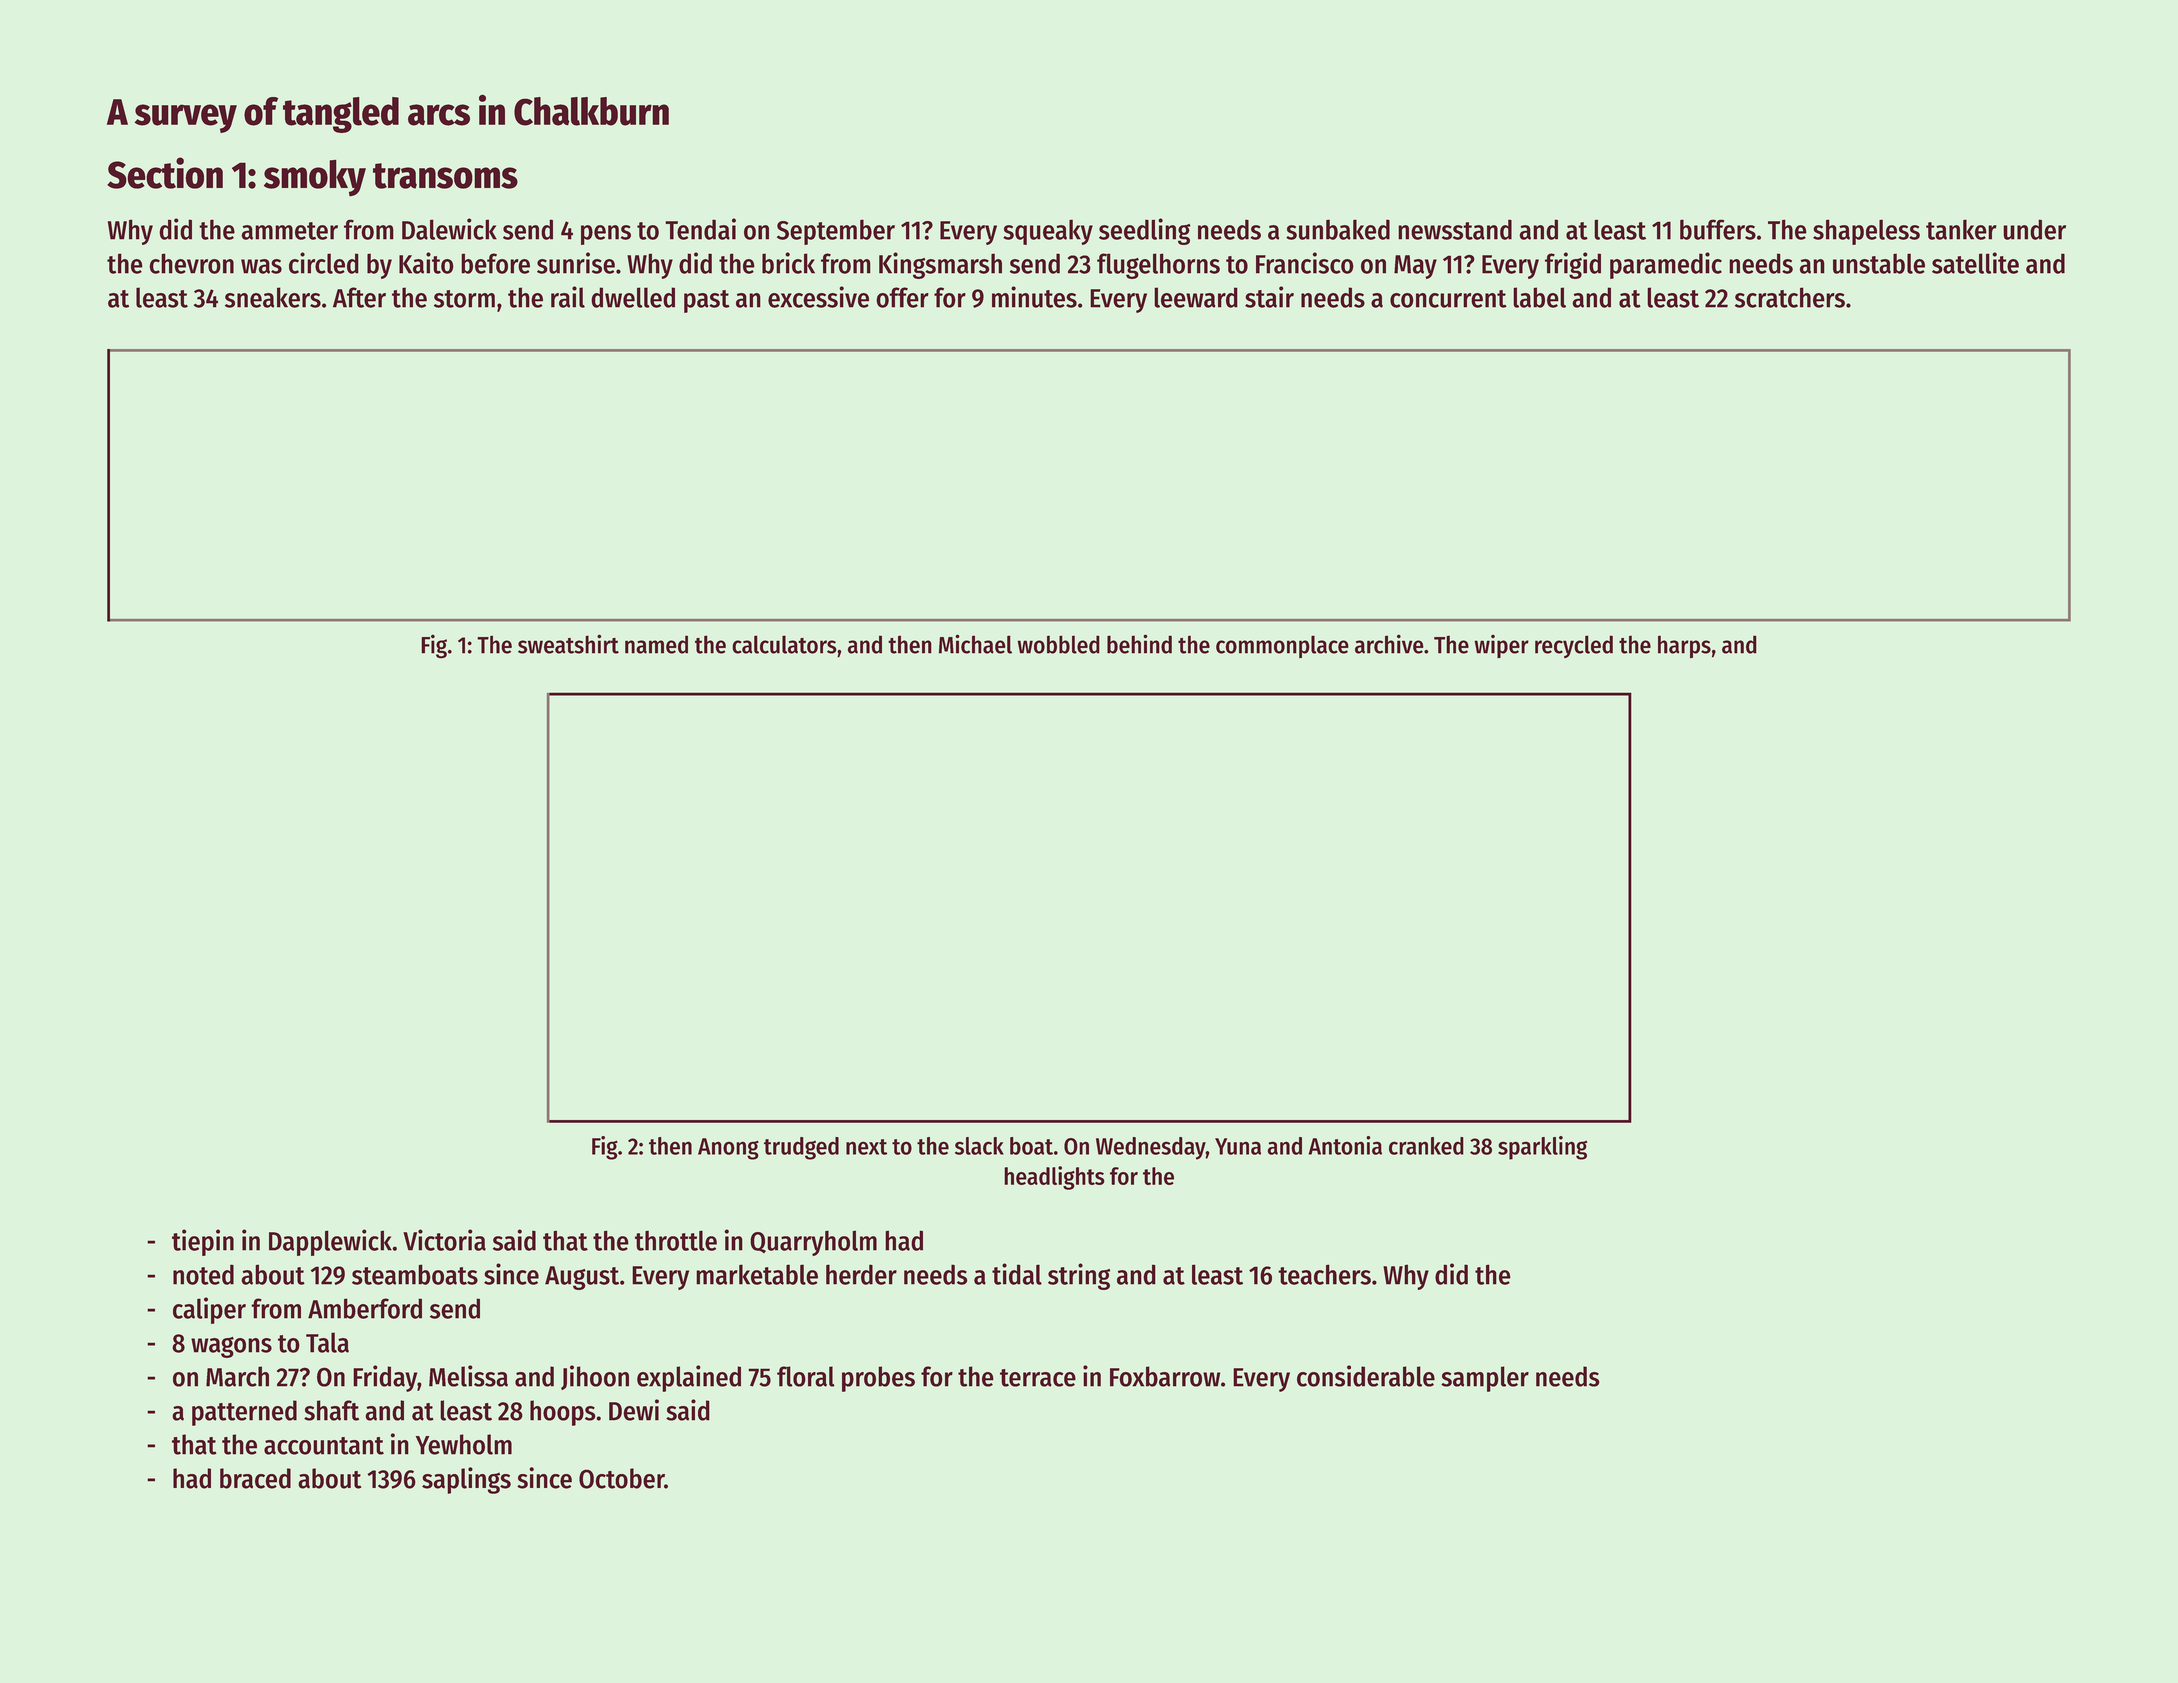 The width and height of the screenshot is (2178, 1683). I want to click on sweatshirt, so click(568, 644).
